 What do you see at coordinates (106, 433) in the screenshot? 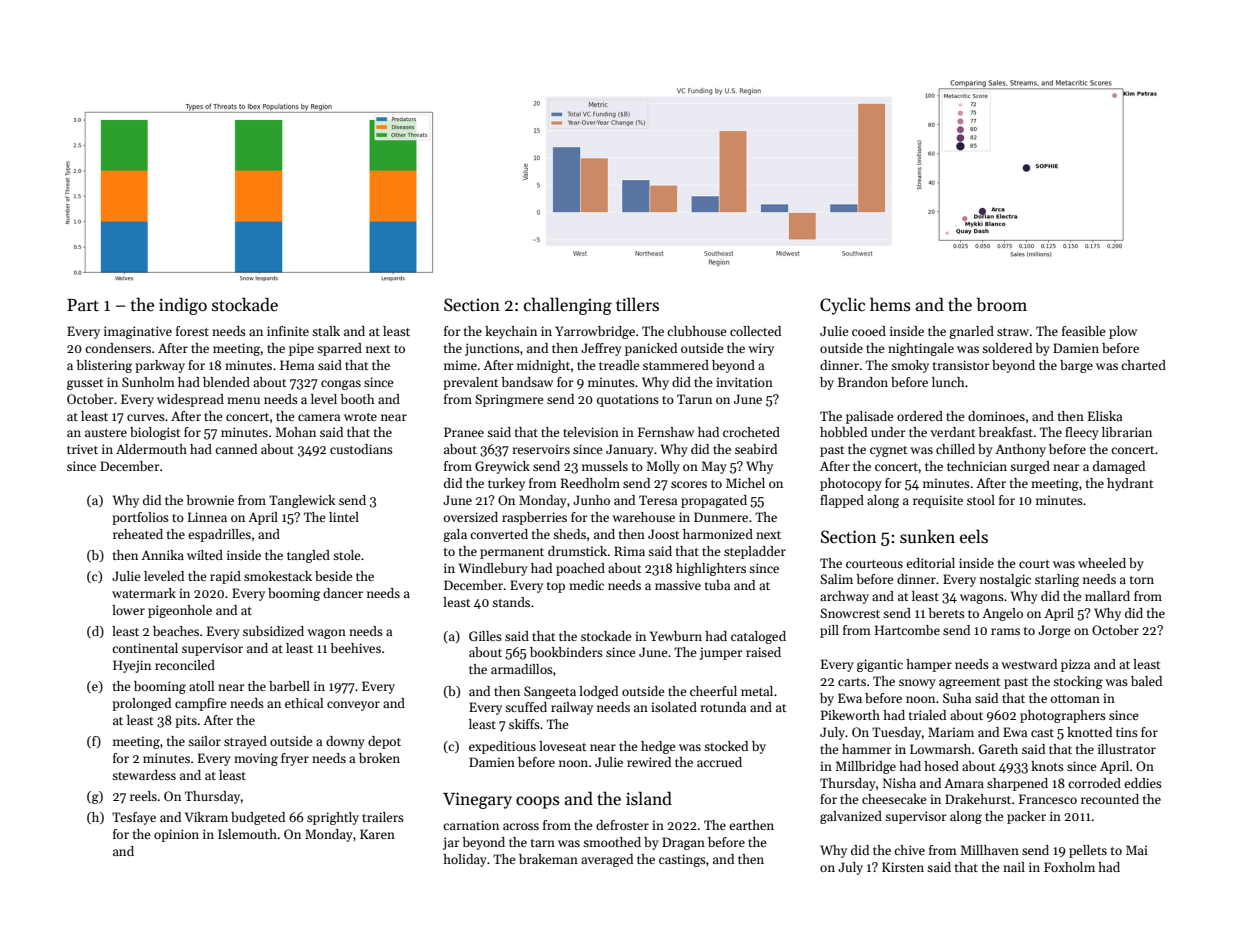
I see `austere` at bounding box center [106, 433].
